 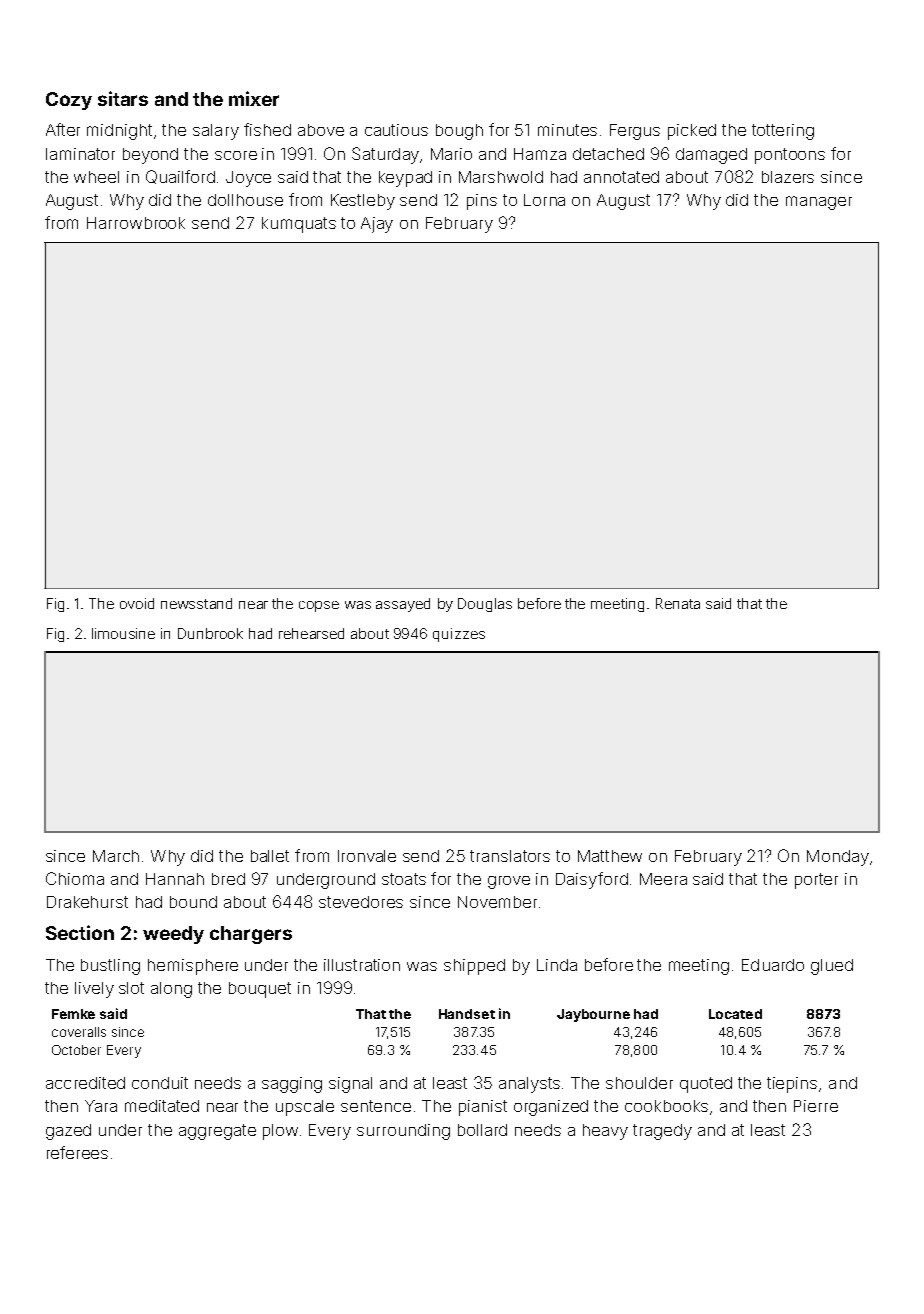 What do you see at coordinates (459, 635) in the document?
I see `quizzes` at bounding box center [459, 635].
